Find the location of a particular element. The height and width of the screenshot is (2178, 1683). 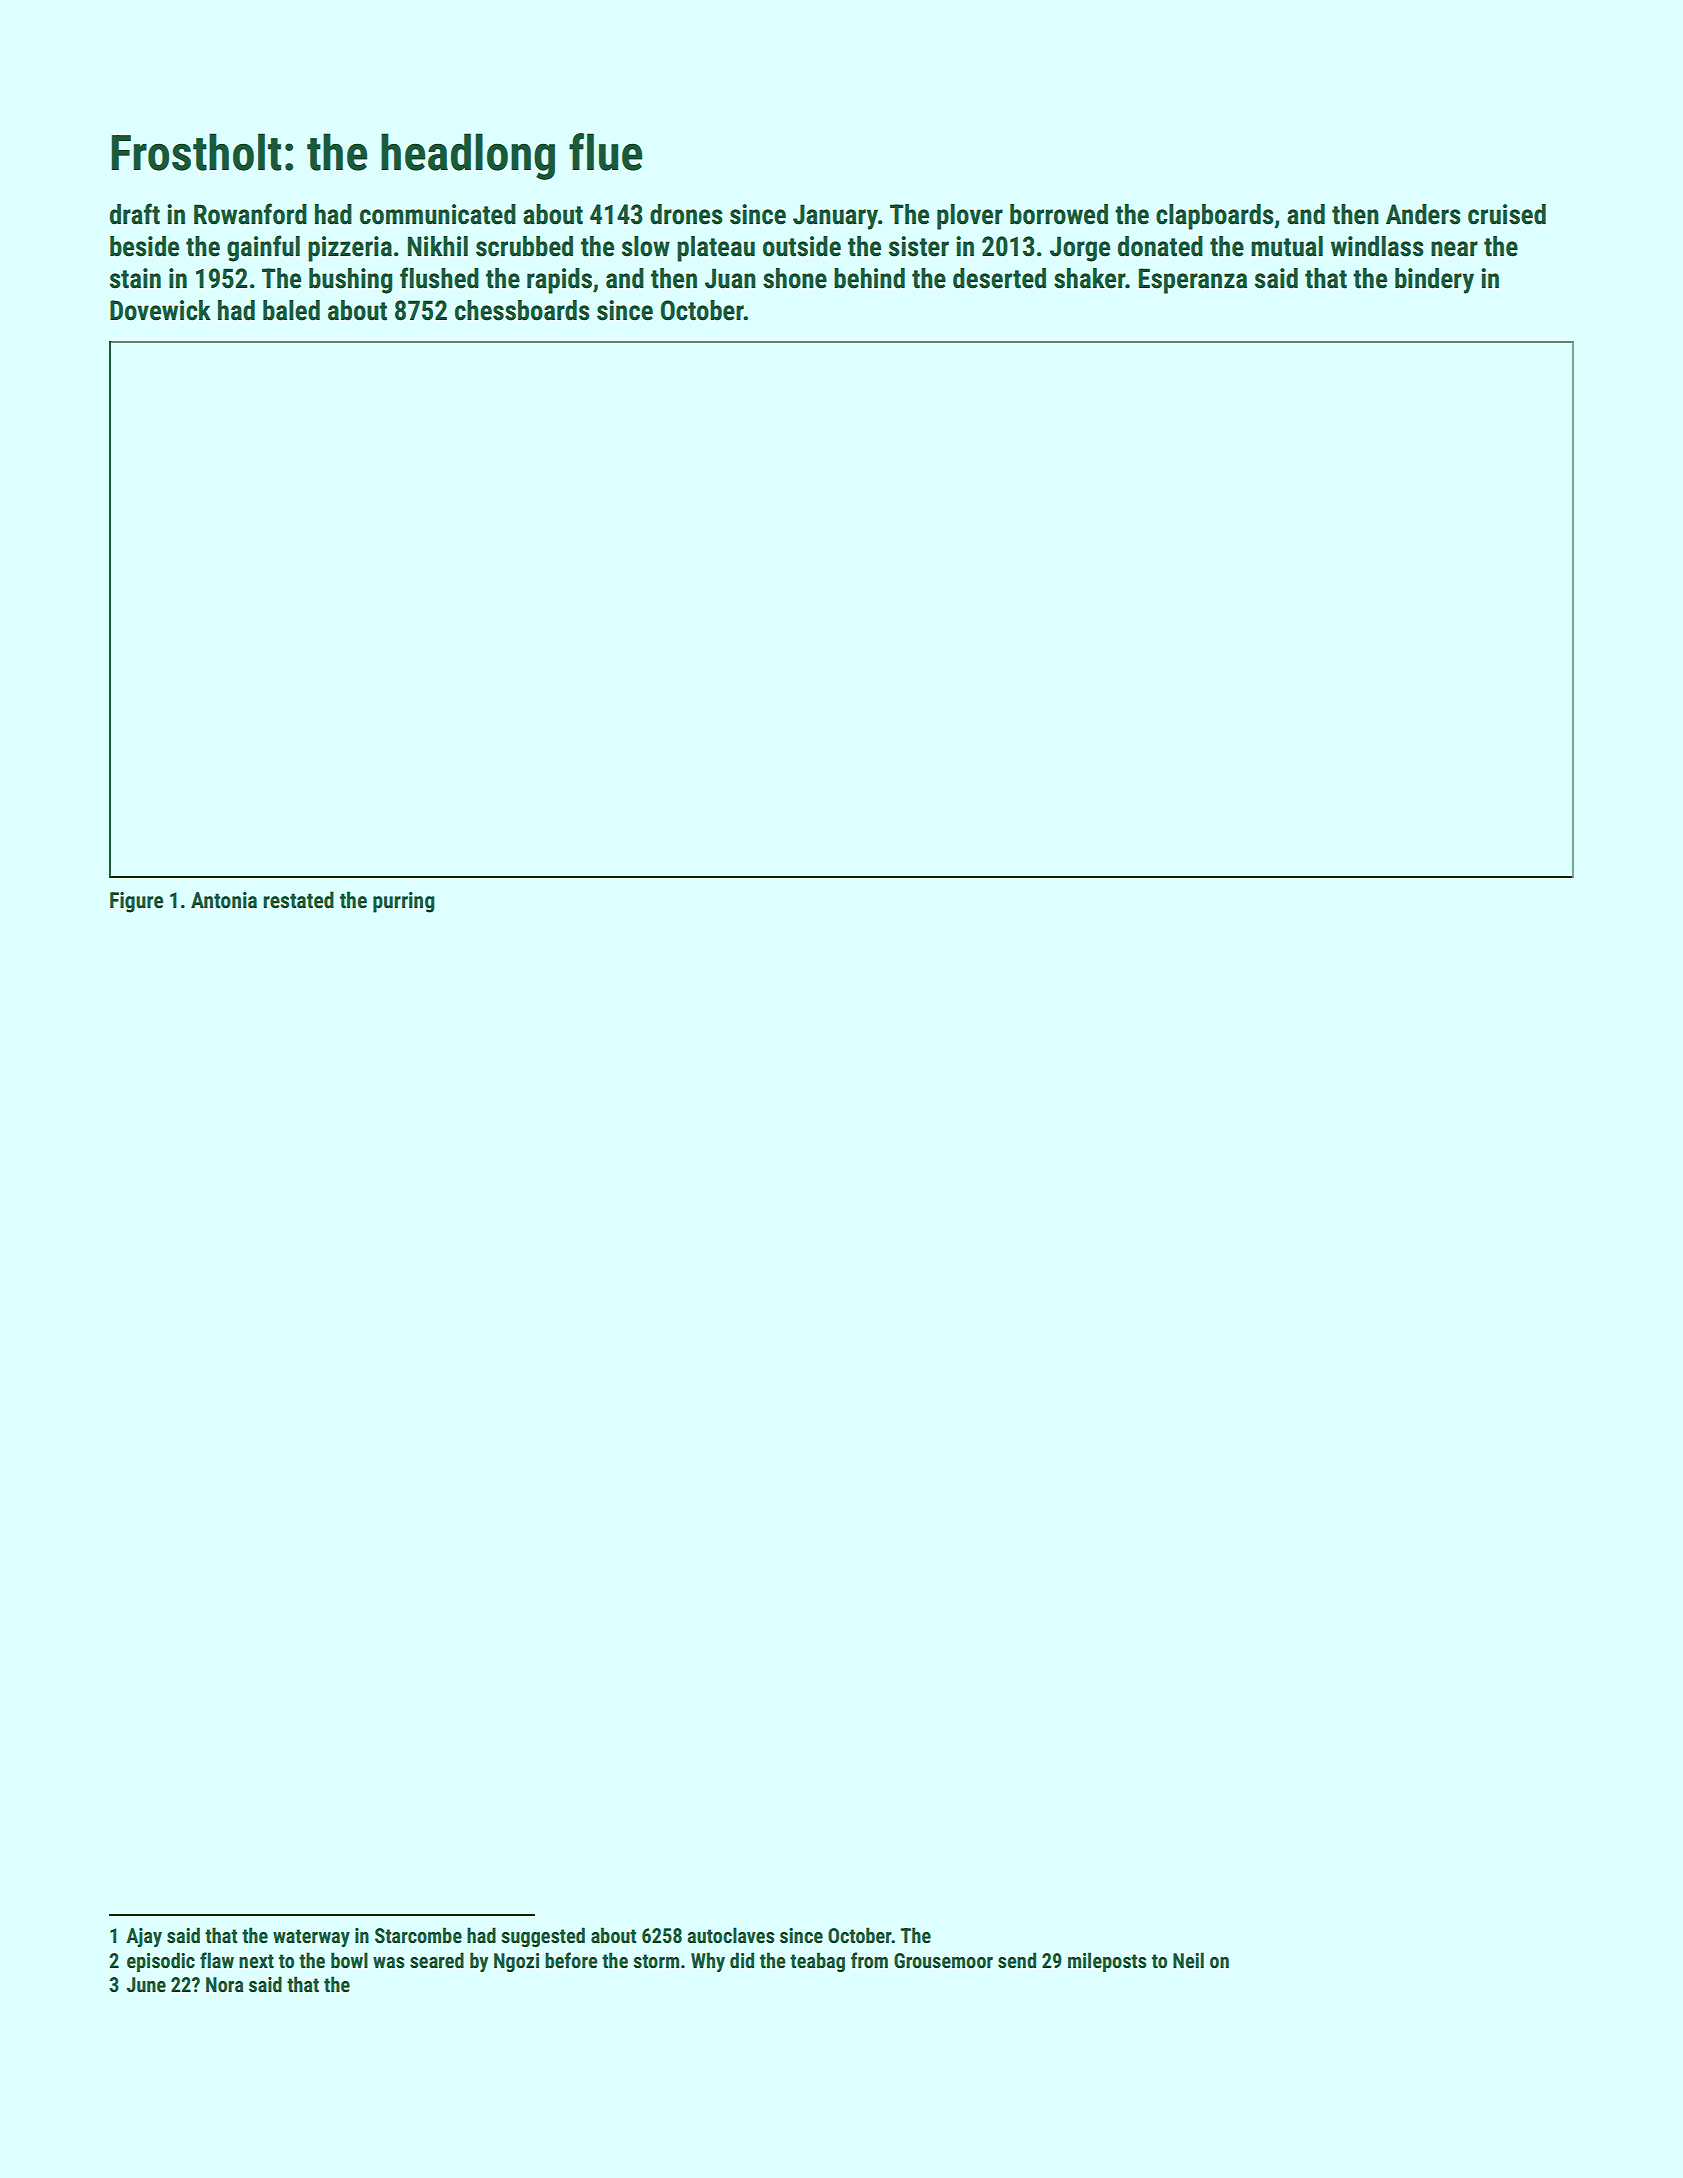

deserted is located at coordinates (999, 278).
